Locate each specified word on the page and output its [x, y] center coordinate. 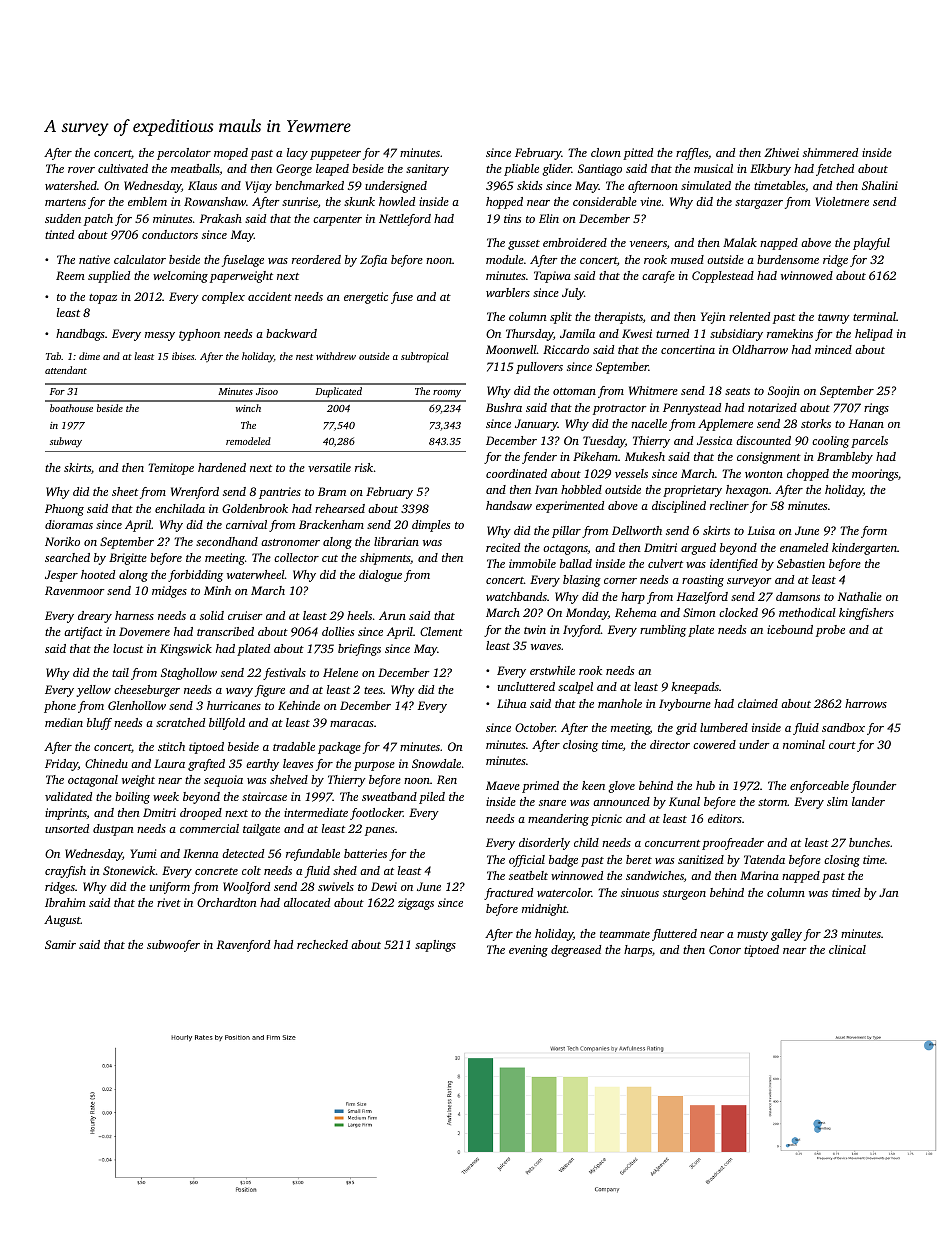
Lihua [511, 703]
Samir [60, 944]
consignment [769, 458]
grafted [206, 765]
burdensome [788, 259]
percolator [184, 154]
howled [397, 201]
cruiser [245, 615]
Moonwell [511, 349]
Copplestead [723, 277]
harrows [866, 703]
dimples [431, 526]
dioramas [69, 524]
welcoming [180, 277]
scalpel [575, 688]
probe [830, 631]
